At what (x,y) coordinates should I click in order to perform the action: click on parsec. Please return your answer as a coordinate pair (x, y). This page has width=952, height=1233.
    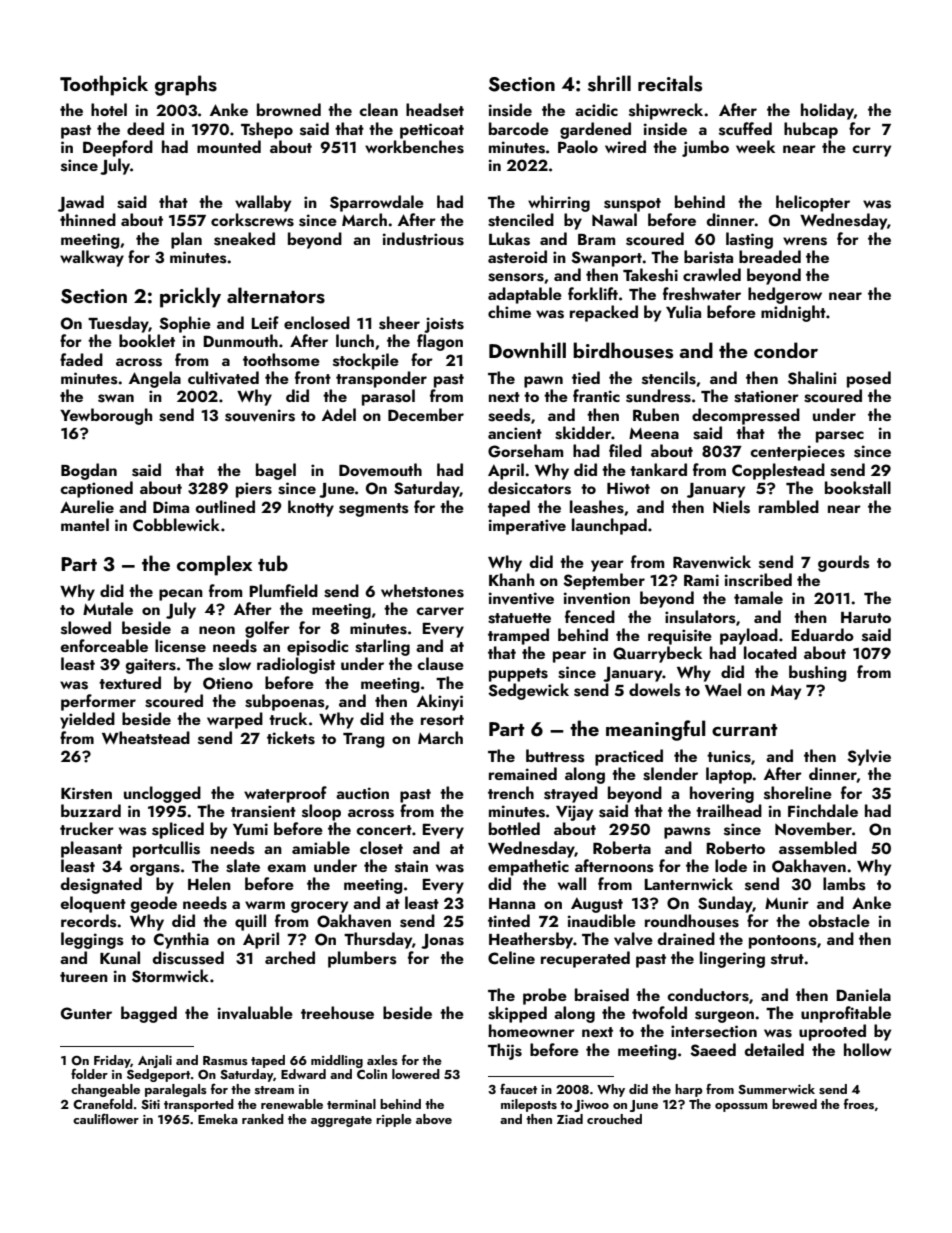
    Looking at the image, I should click on (840, 437).
